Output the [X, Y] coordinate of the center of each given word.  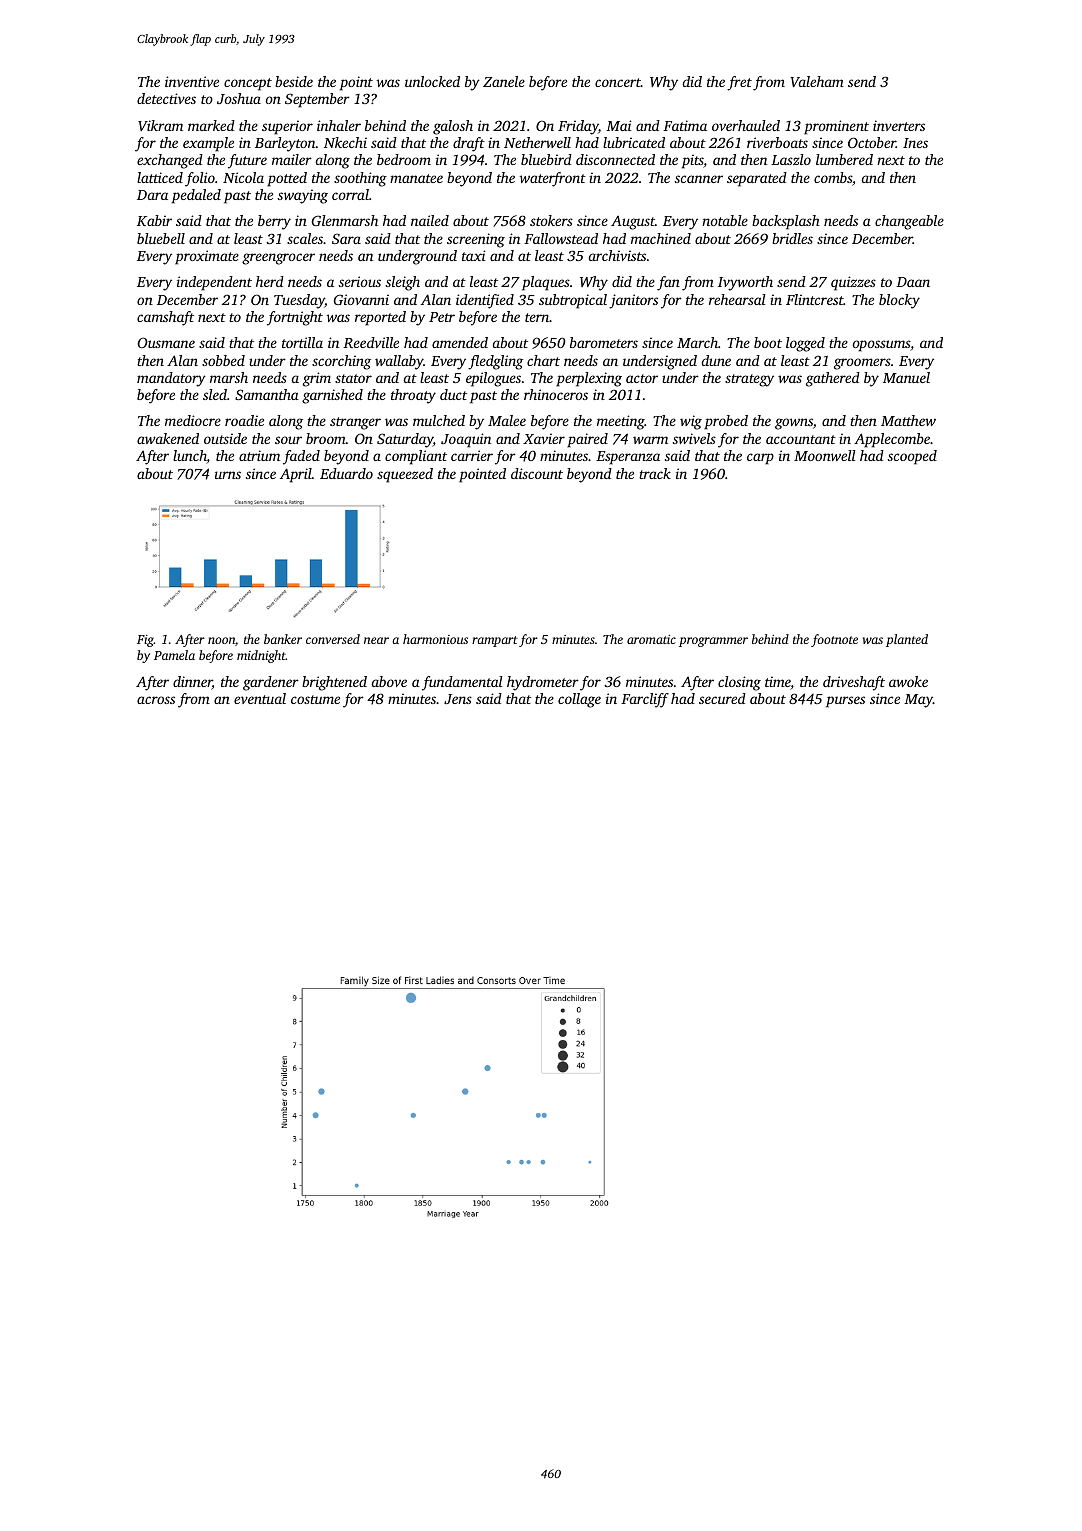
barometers [604, 342]
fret [739, 83]
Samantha [267, 394]
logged [805, 344]
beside [294, 81]
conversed [333, 639]
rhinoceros [556, 394]
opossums [881, 346]
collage [579, 700]
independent [214, 283]
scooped [912, 457]
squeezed [405, 475]
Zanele [504, 81]
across [156, 700]
